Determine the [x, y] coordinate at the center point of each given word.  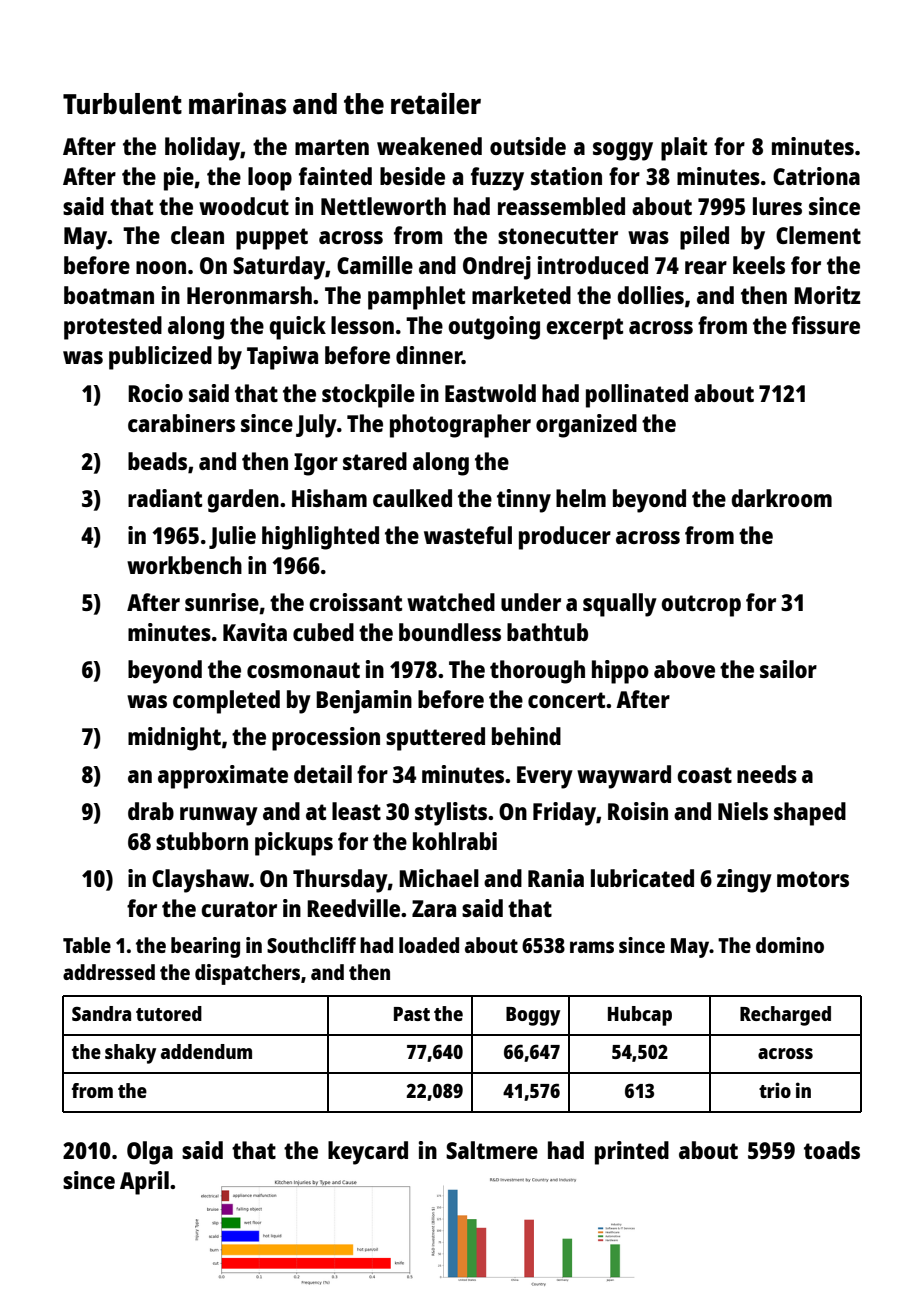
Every [545, 777]
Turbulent [122, 103]
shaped [810, 814]
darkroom [781, 498]
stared [375, 461]
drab [151, 811]
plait [684, 149]
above [684, 669]
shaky [130, 1054]
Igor [316, 464]
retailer [436, 103]
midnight [174, 739]
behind [526, 736]
